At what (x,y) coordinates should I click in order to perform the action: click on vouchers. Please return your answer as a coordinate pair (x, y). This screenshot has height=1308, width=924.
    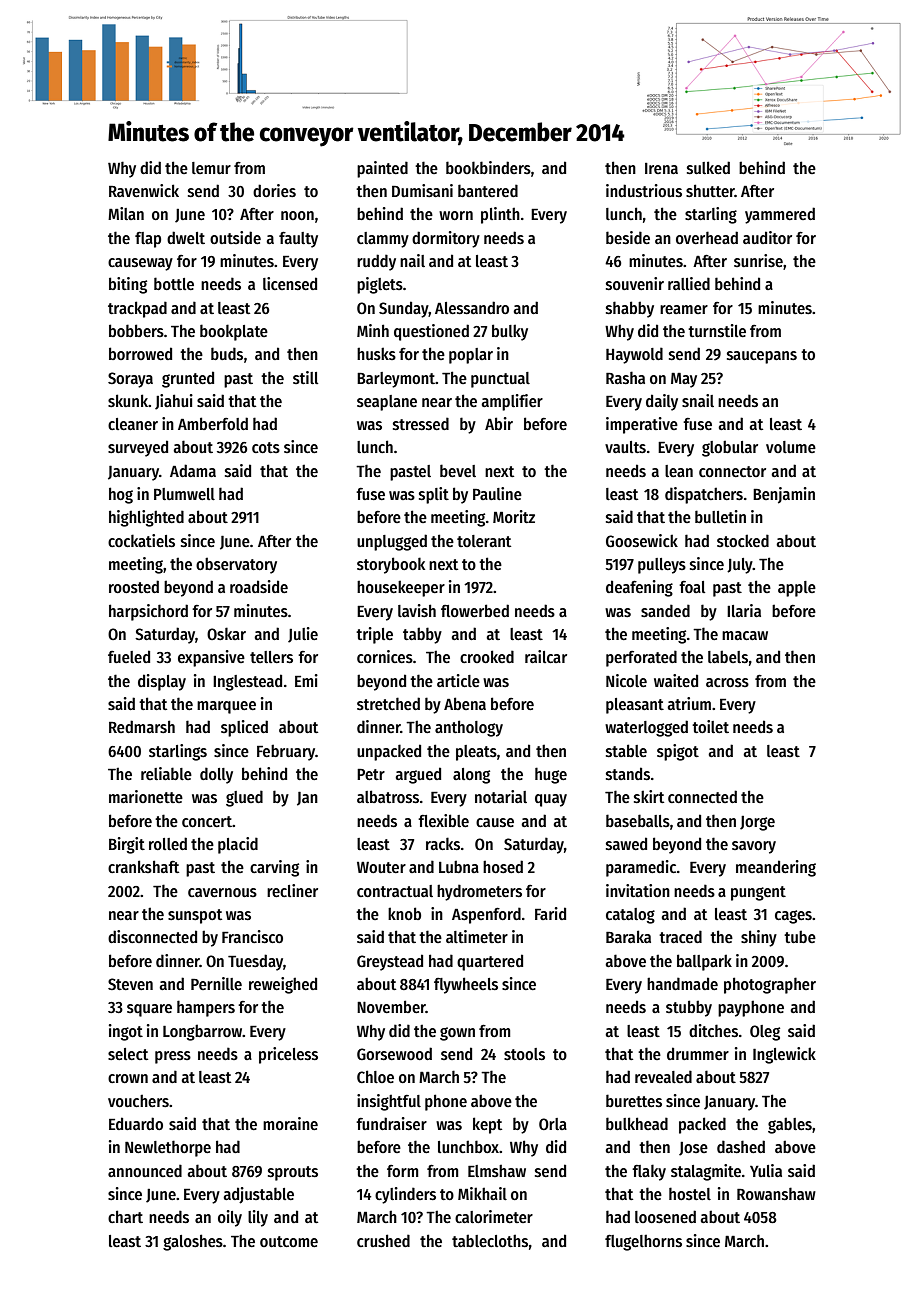
    Looking at the image, I should click on (138, 1101).
